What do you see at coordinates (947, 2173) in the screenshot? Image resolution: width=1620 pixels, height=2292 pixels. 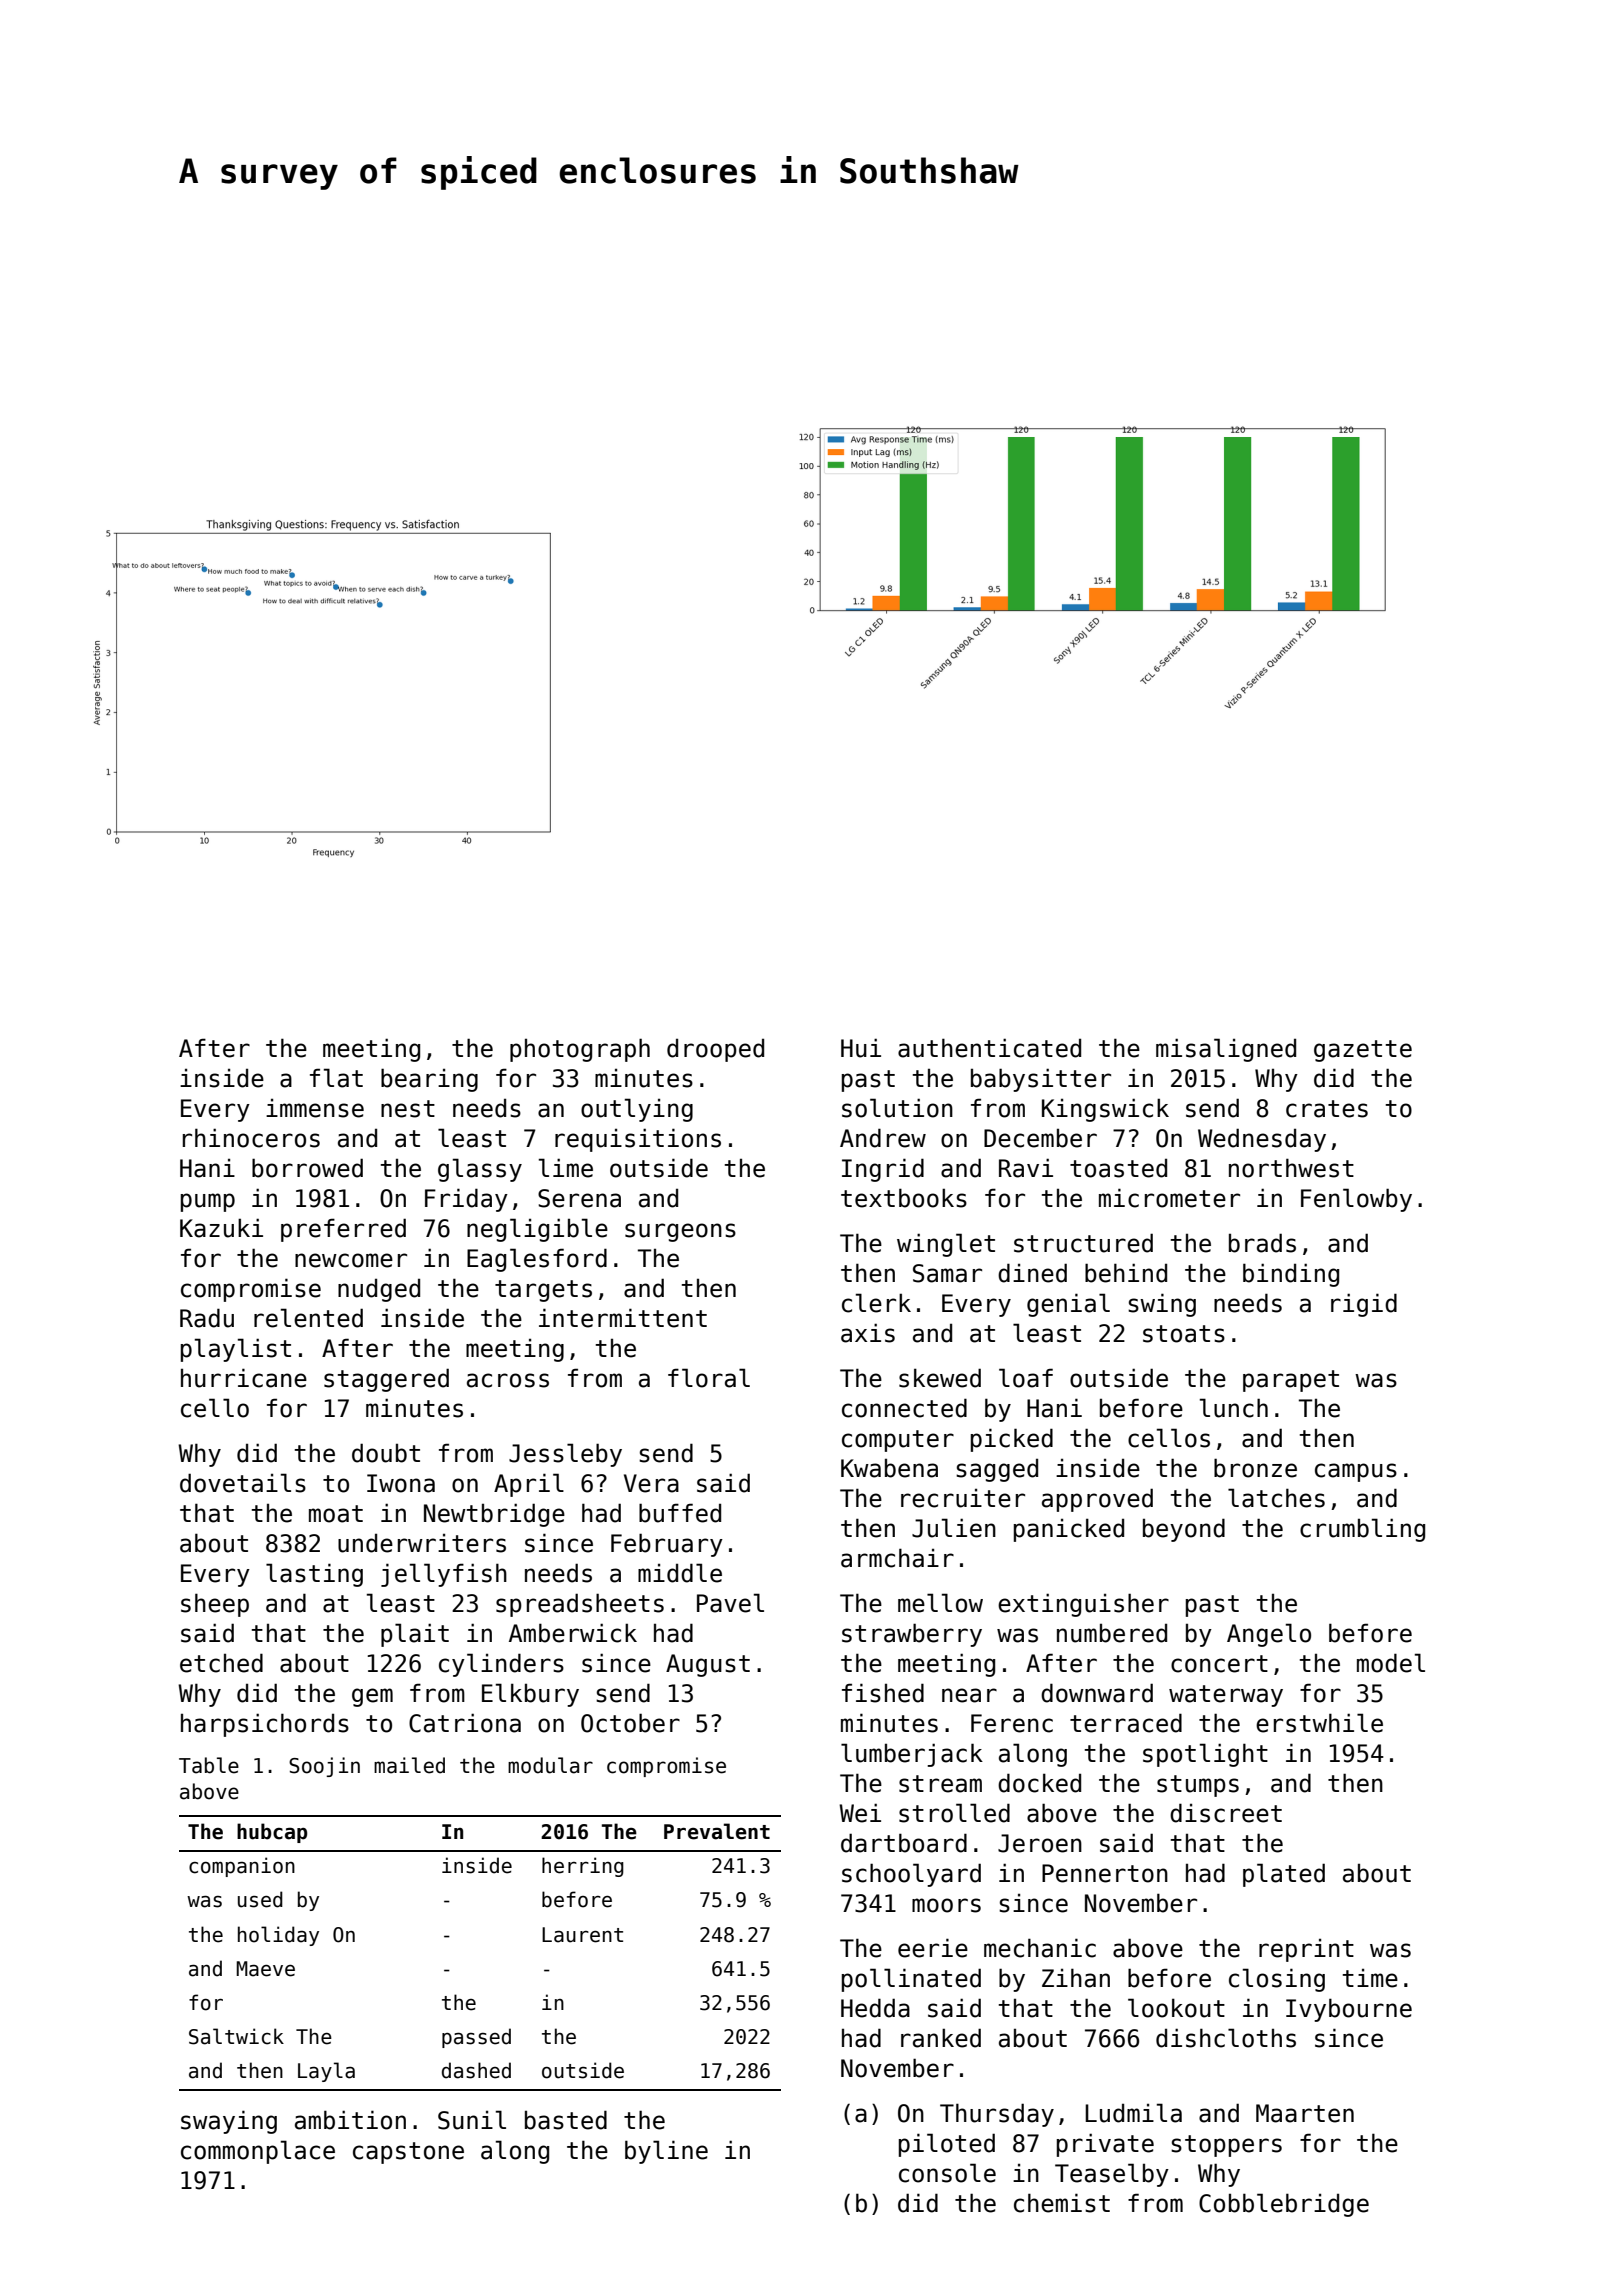 I see `console` at bounding box center [947, 2173].
